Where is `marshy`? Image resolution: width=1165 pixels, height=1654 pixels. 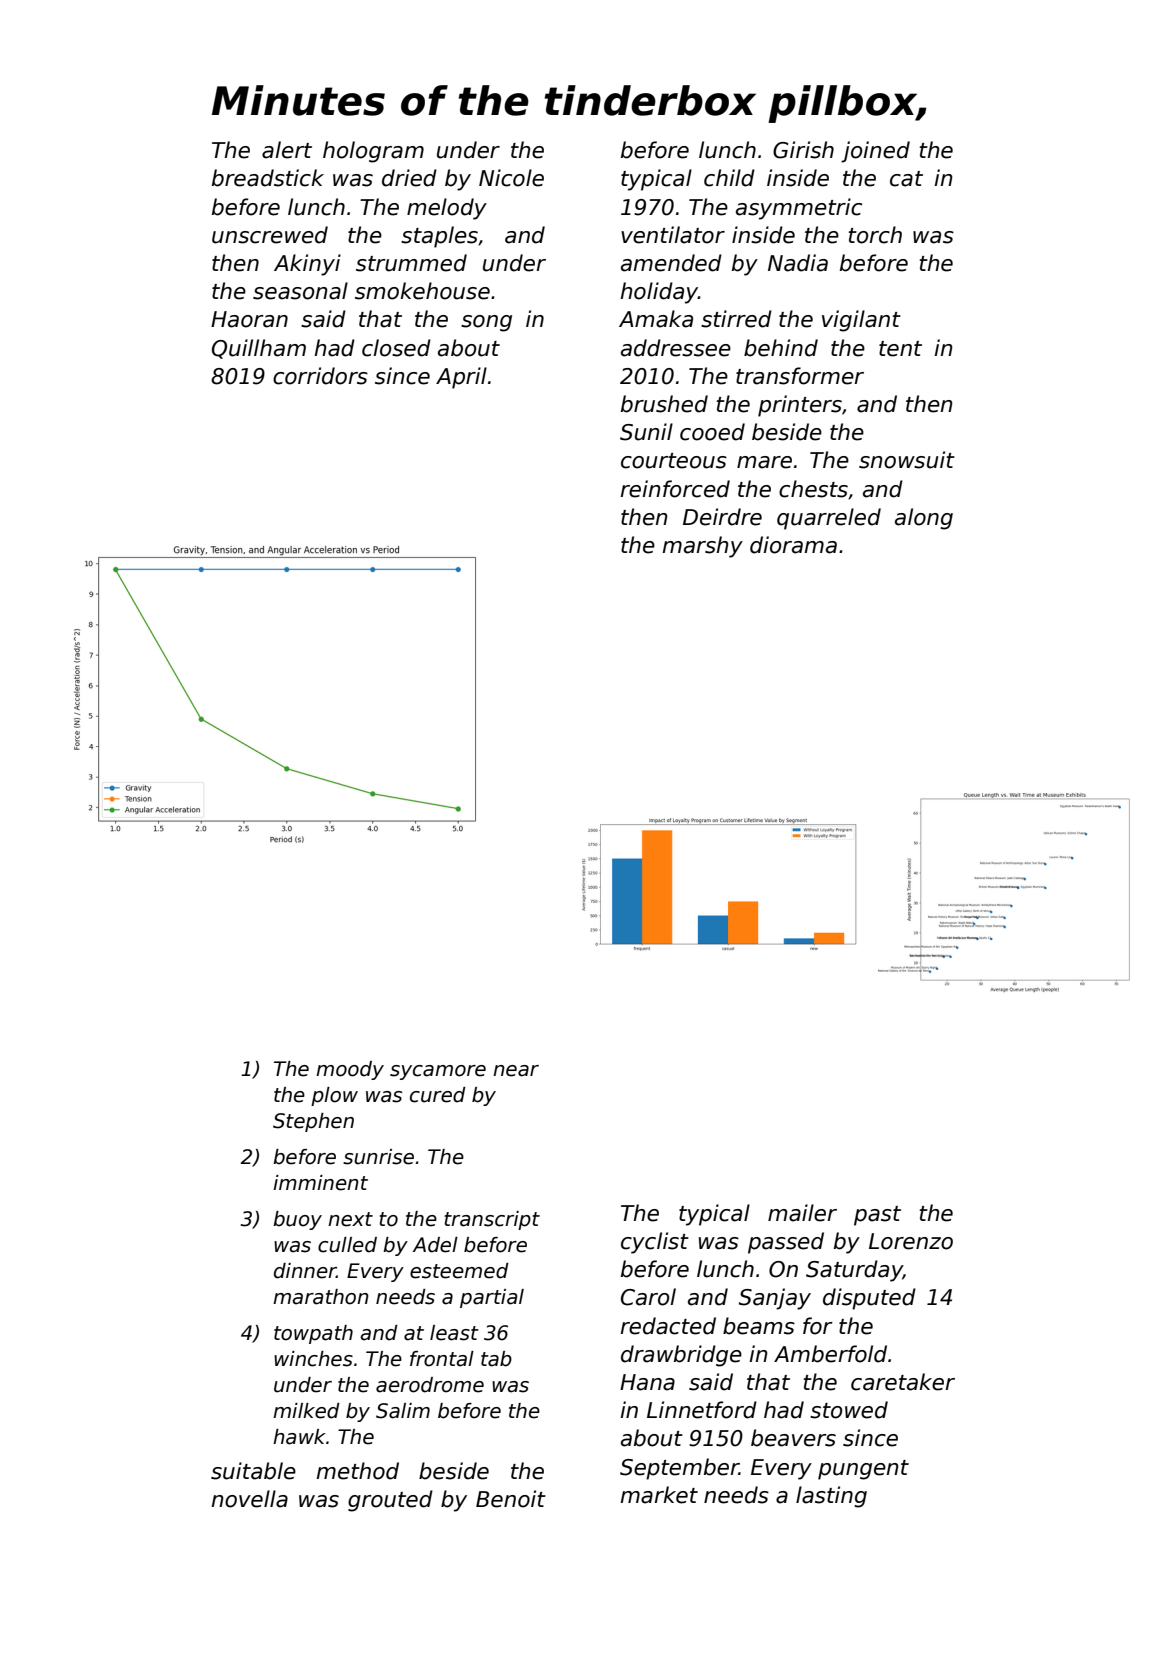 marshy is located at coordinates (702, 547).
